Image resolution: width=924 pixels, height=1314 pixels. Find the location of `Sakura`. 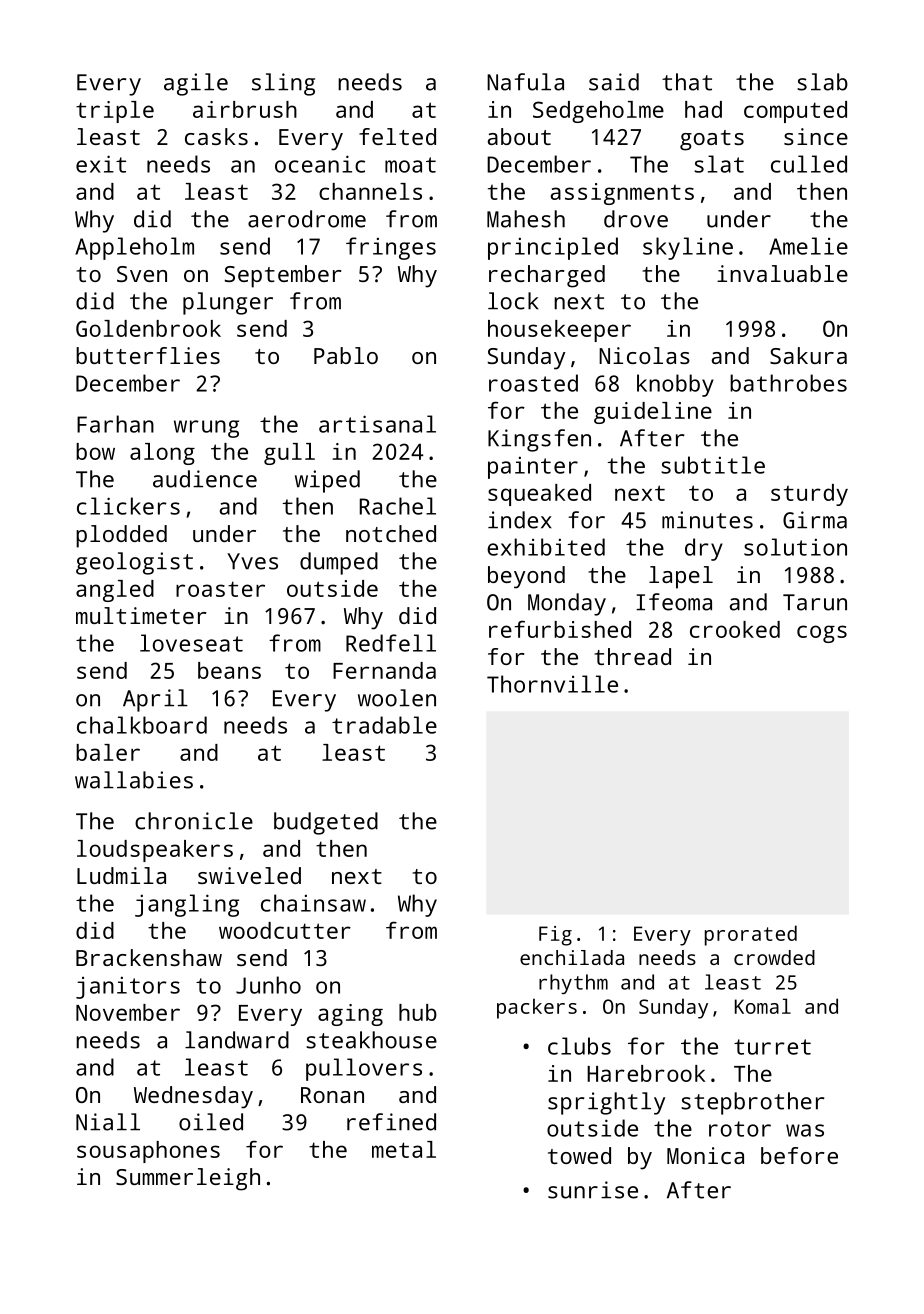

Sakura is located at coordinates (808, 355).
